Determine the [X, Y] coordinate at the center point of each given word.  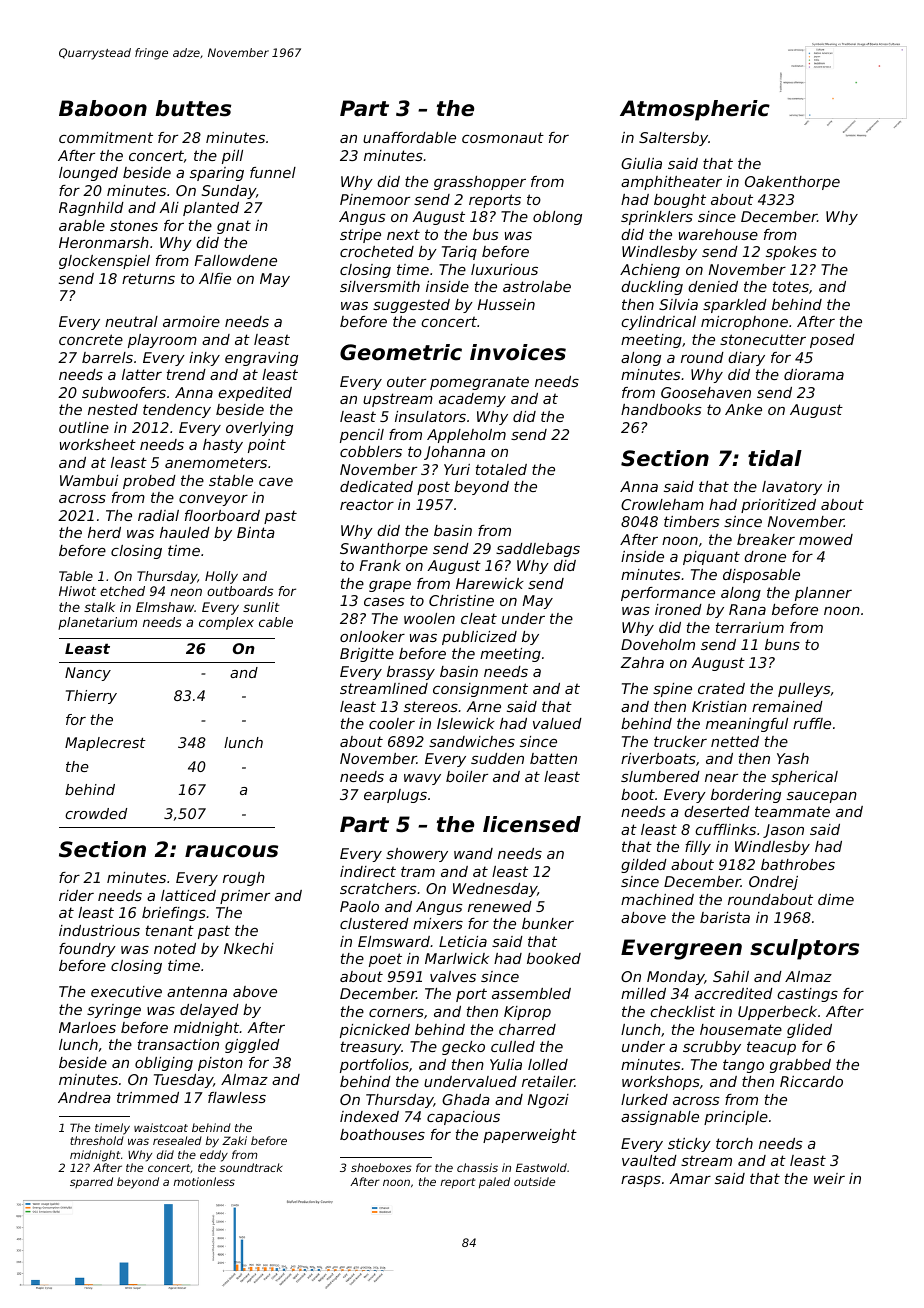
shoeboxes [381, 1167]
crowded [96, 813]
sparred [91, 1182]
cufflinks [725, 829]
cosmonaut [503, 137]
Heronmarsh [104, 242]
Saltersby [673, 139]
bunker [548, 923]
